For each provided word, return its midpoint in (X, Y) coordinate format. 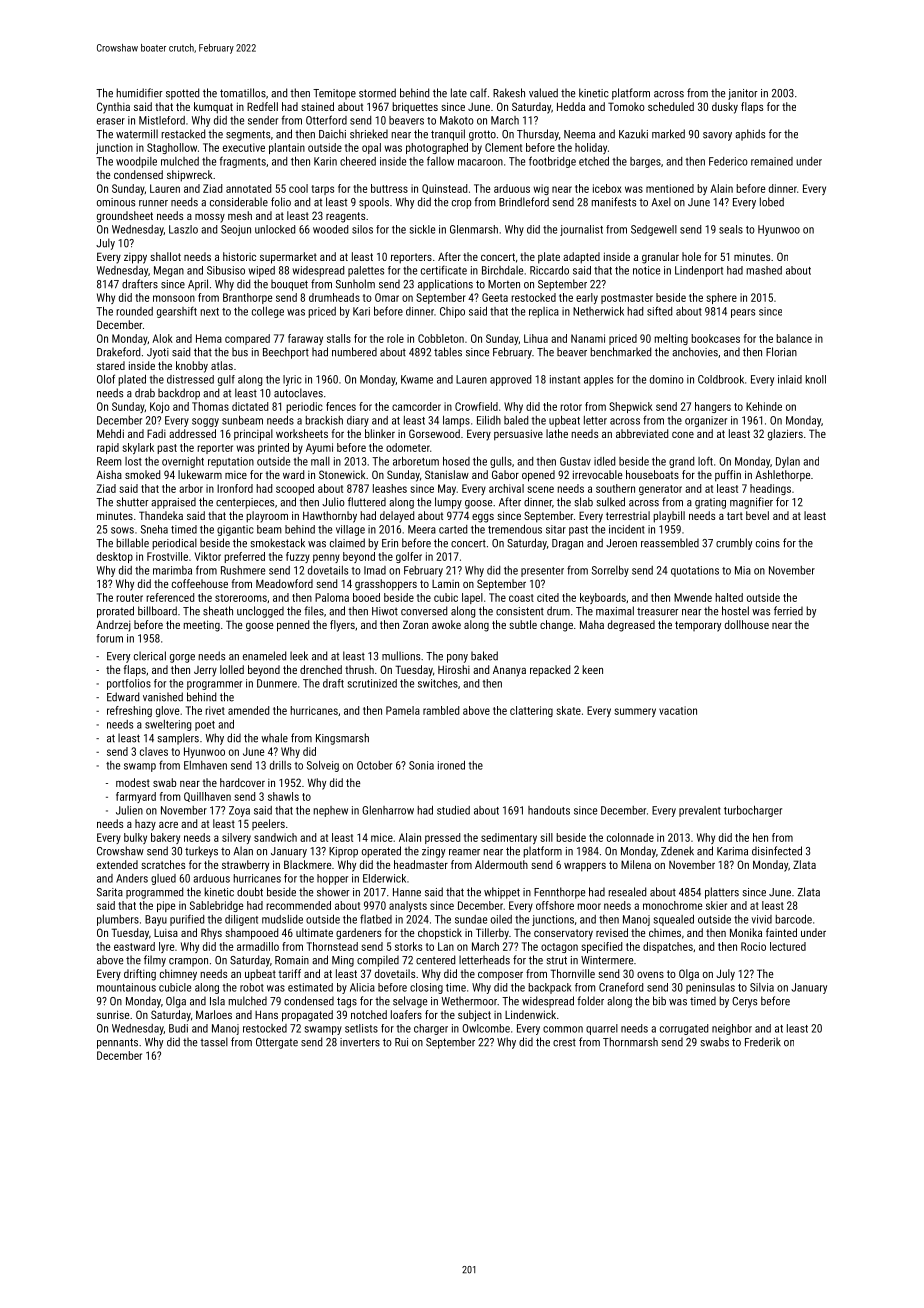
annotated (248, 188)
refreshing (129, 711)
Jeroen (621, 543)
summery (635, 712)
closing (426, 988)
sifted (659, 311)
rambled (441, 710)
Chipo (452, 312)
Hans (266, 1014)
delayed (397, 517)
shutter (133, 502)
